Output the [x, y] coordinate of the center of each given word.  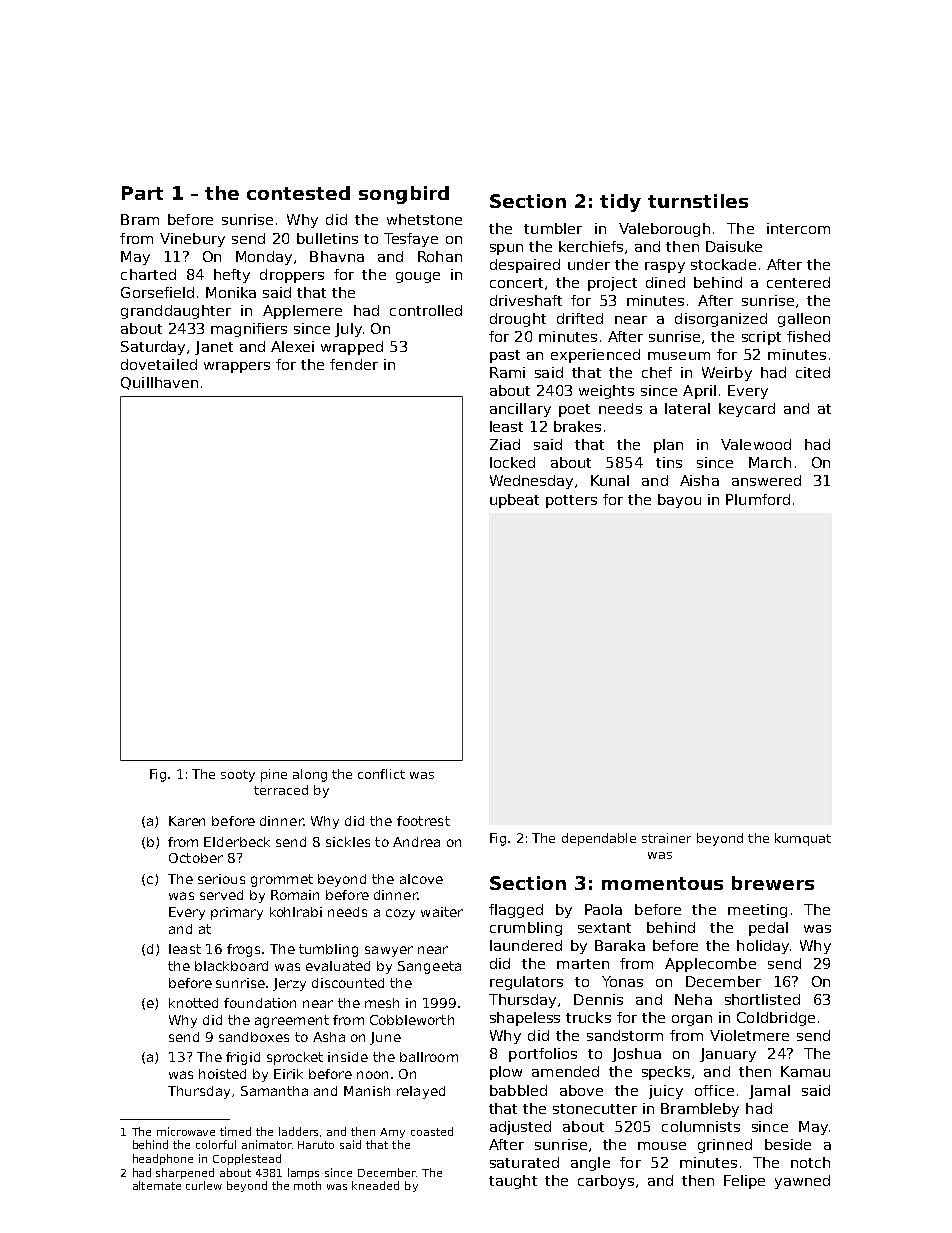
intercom [798, 228]
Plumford [758, 499]
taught [513, 1182]
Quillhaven [159, 383]
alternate [157, 1185]
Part [142, 193]
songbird [404, 195]
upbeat [514, 501]
